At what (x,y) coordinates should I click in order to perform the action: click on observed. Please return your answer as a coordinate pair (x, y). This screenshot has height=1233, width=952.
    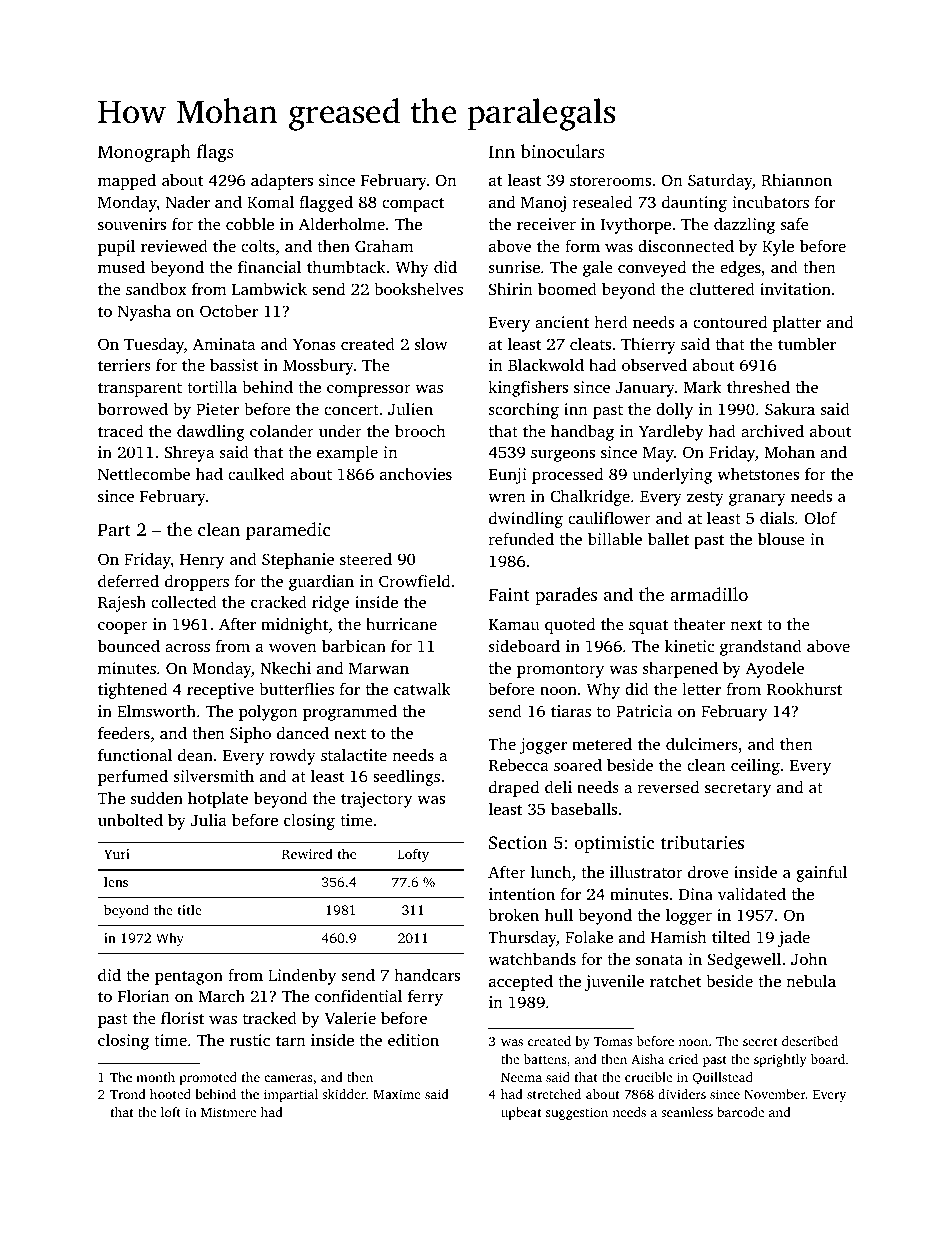
    Looking at the image, I should click on (654, 364).
